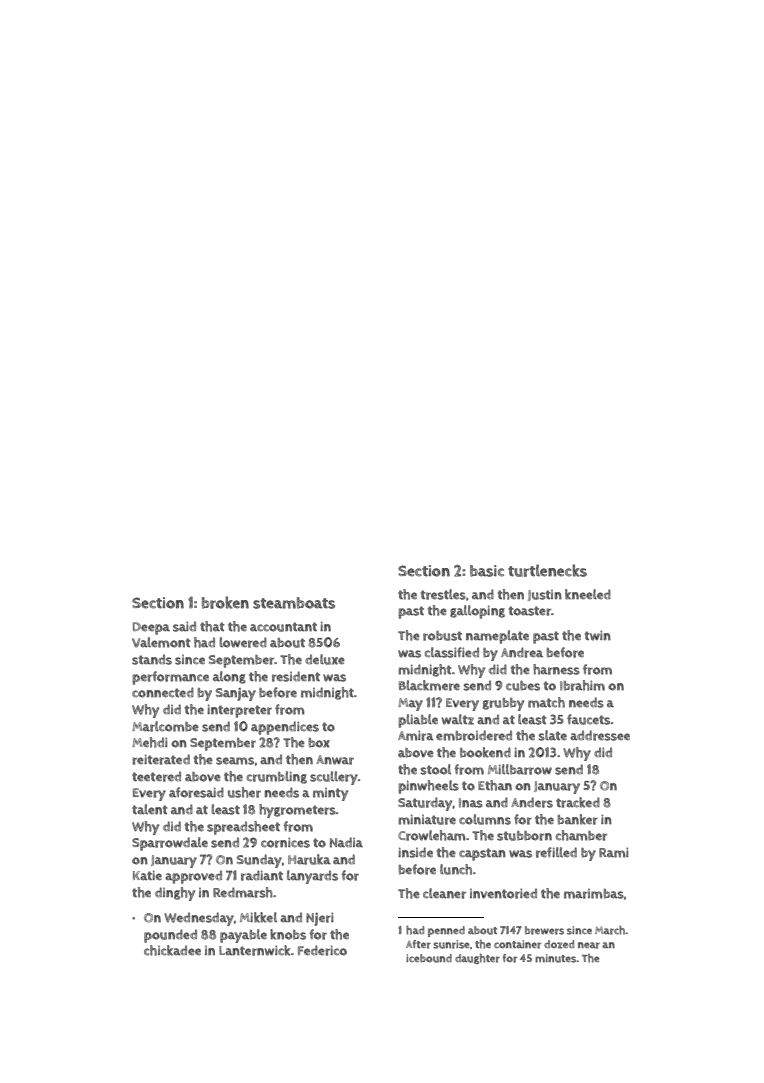  Describe the element at coordinates (556, 958) in the screenshot. I see `minutes` at that location.
